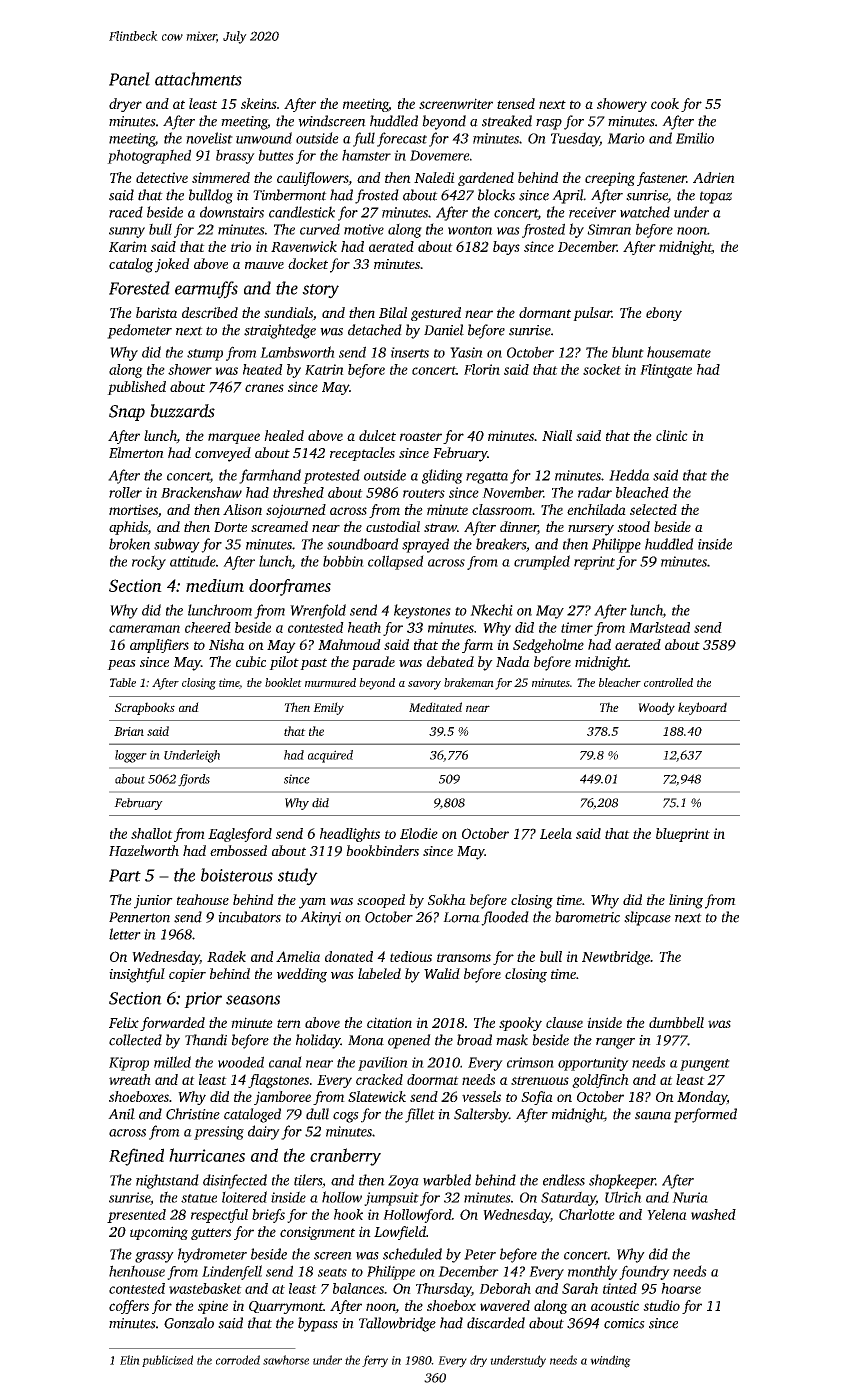  Describe the element at coordinates (653, 1116) in the screenshot. I see `sauna` at that location.
